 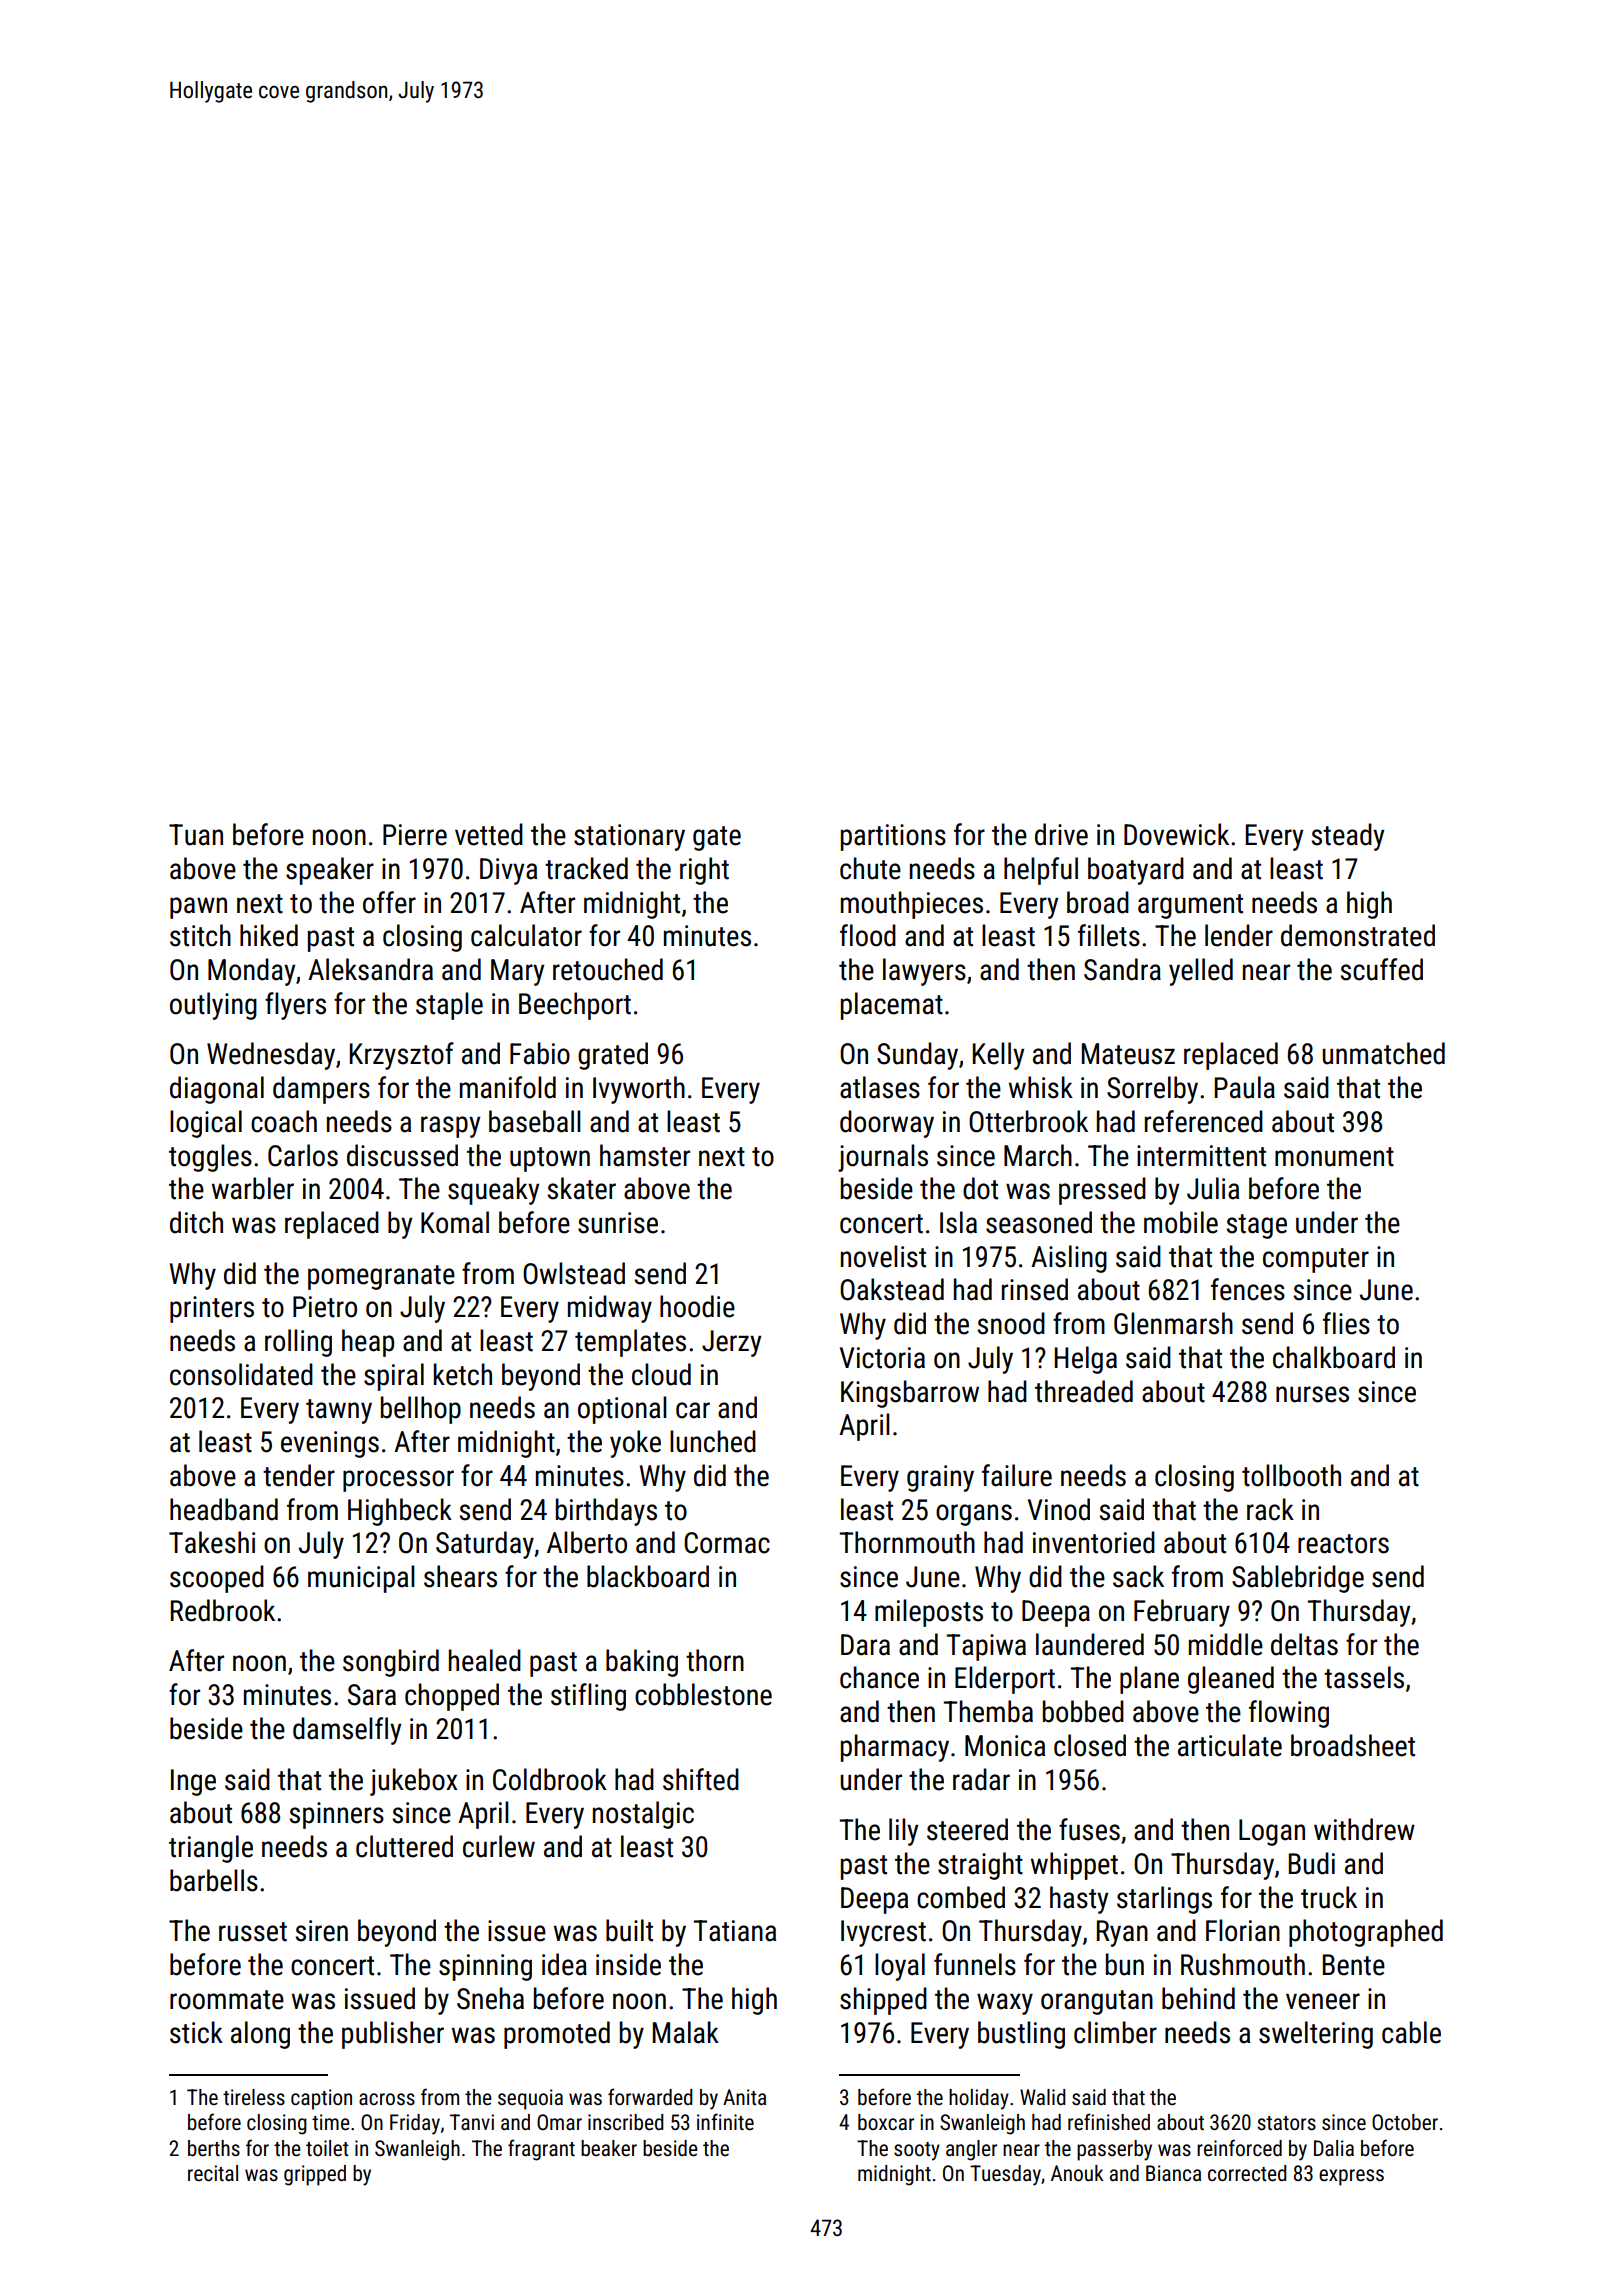 What do you see at coordinates (1304, 1644) in the screenshot?
I see `deltas` at bounding box center [1304, 1644].
